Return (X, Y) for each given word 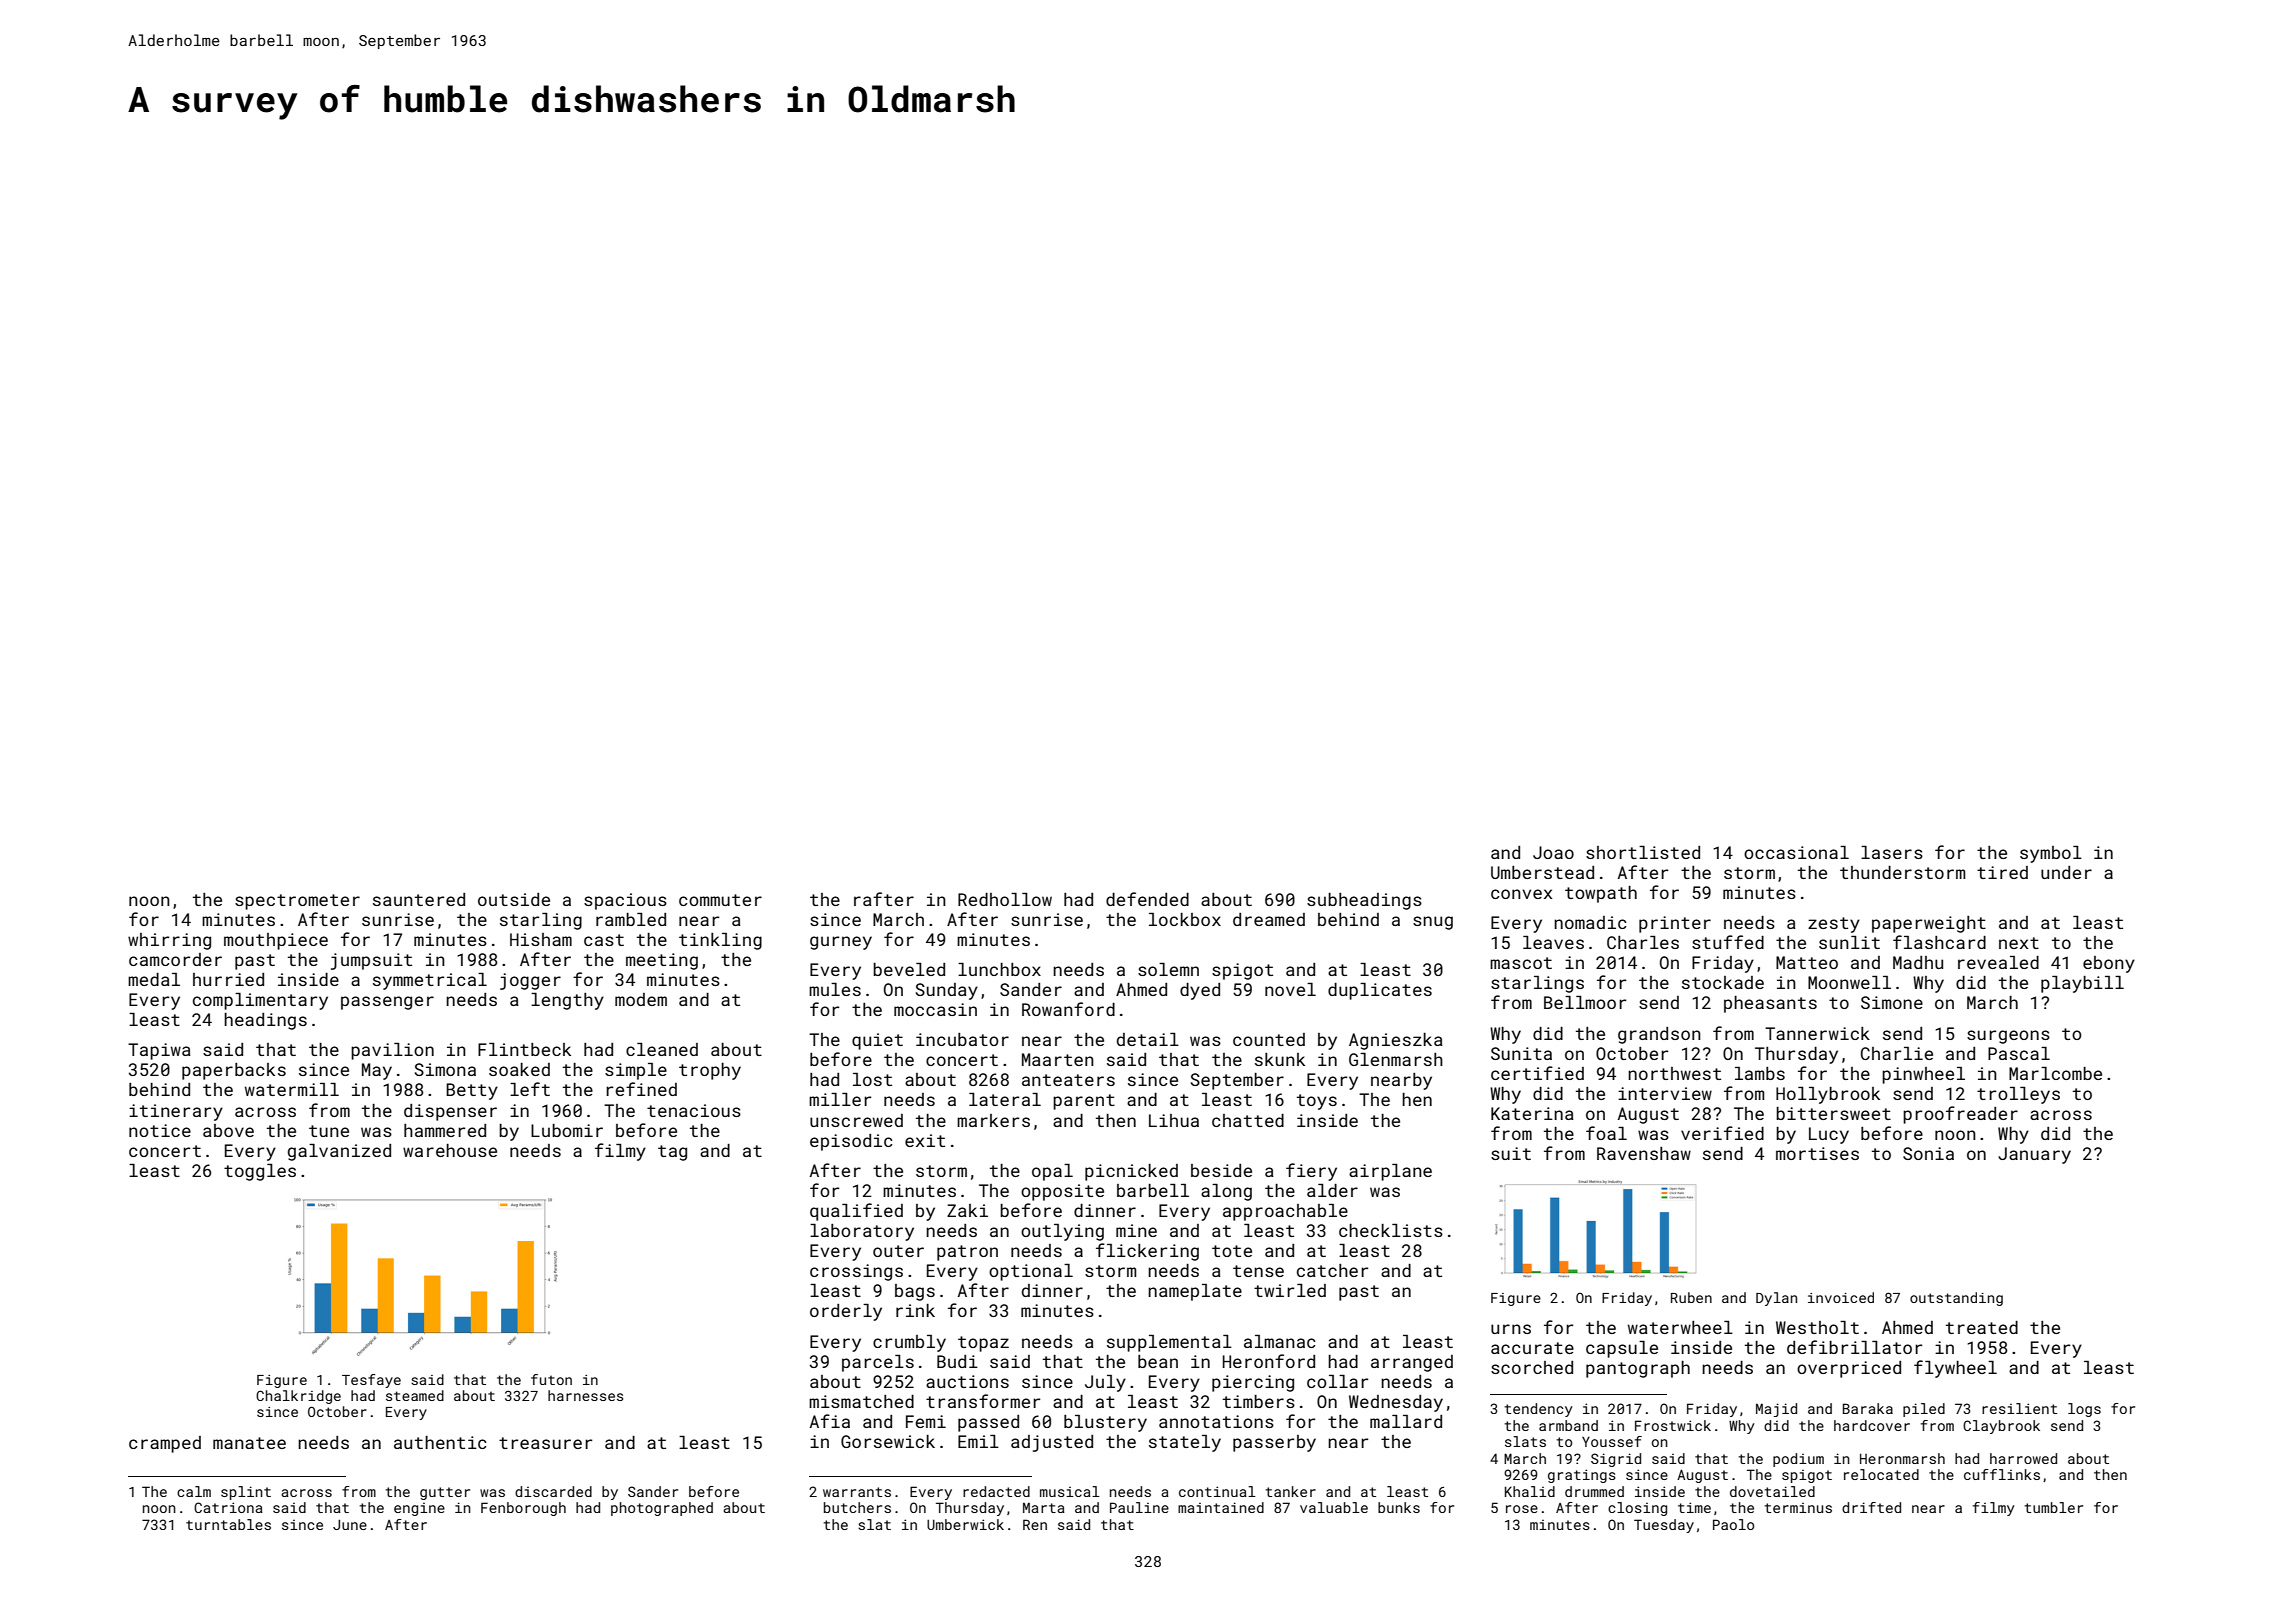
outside (514, 899)
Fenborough (523, 1509)
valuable (1334, 1507)
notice (160, 1130)
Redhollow (1005, 899)
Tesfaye (371, 1381)
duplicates (1380, 991)
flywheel (1955, 1369)
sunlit (1849, 942)
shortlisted (1643, 852)
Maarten (1058, 1059)
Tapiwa (159, 1051)
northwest (1674, 1073)
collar (1337, 1381)
